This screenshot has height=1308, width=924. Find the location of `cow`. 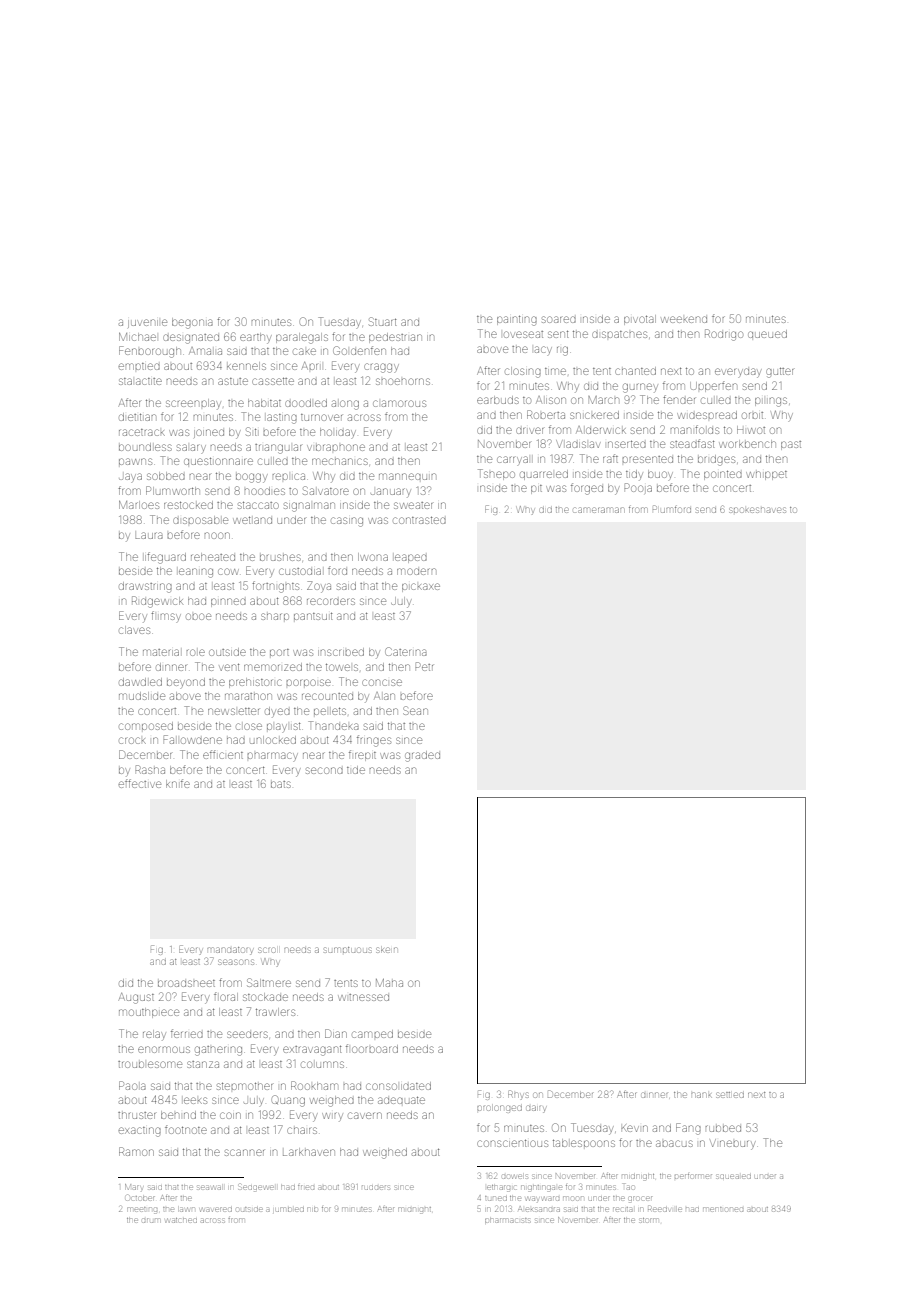

cow is located at coordinates (228, 571).
